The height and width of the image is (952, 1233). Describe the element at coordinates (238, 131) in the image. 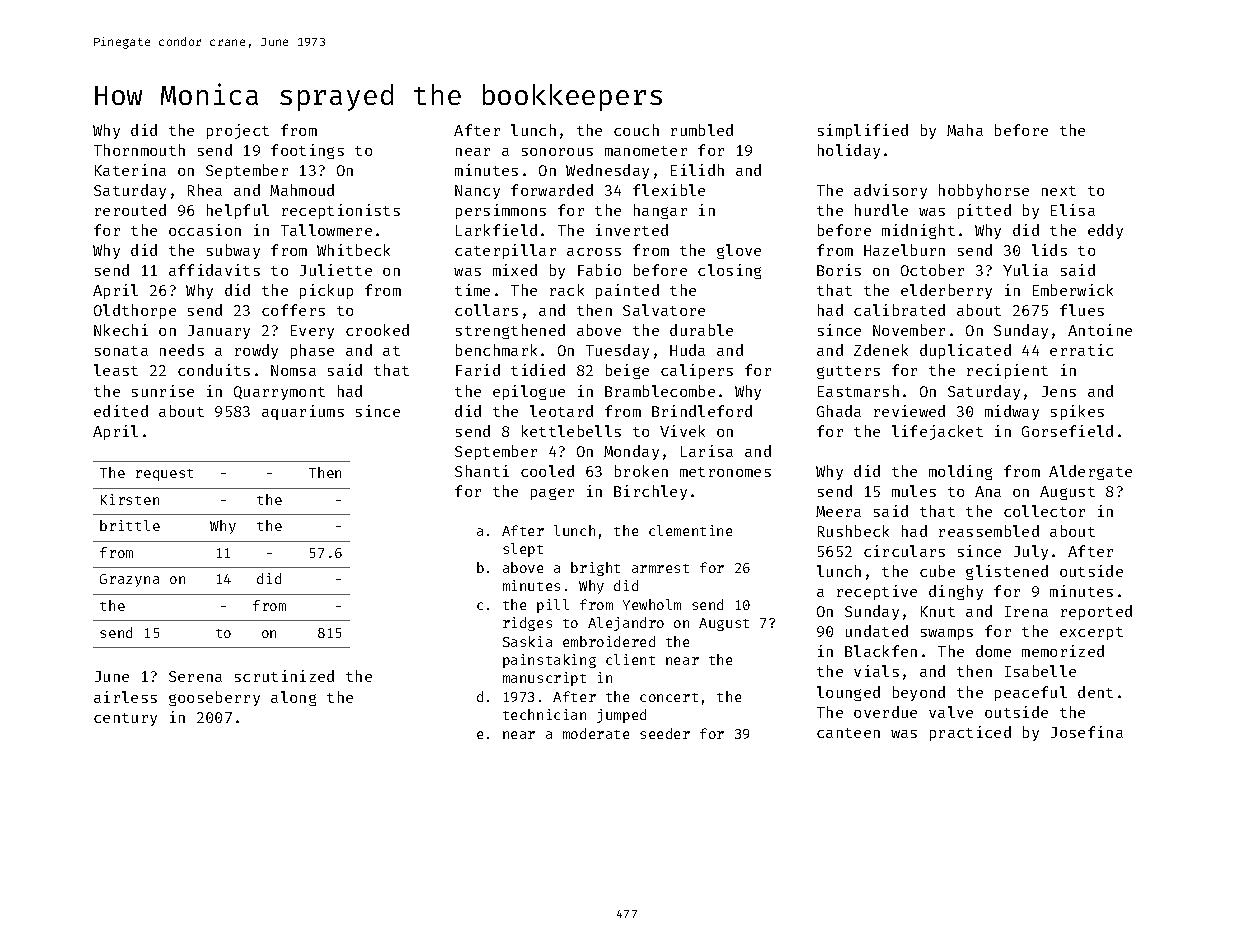

I see `project` at that location.
